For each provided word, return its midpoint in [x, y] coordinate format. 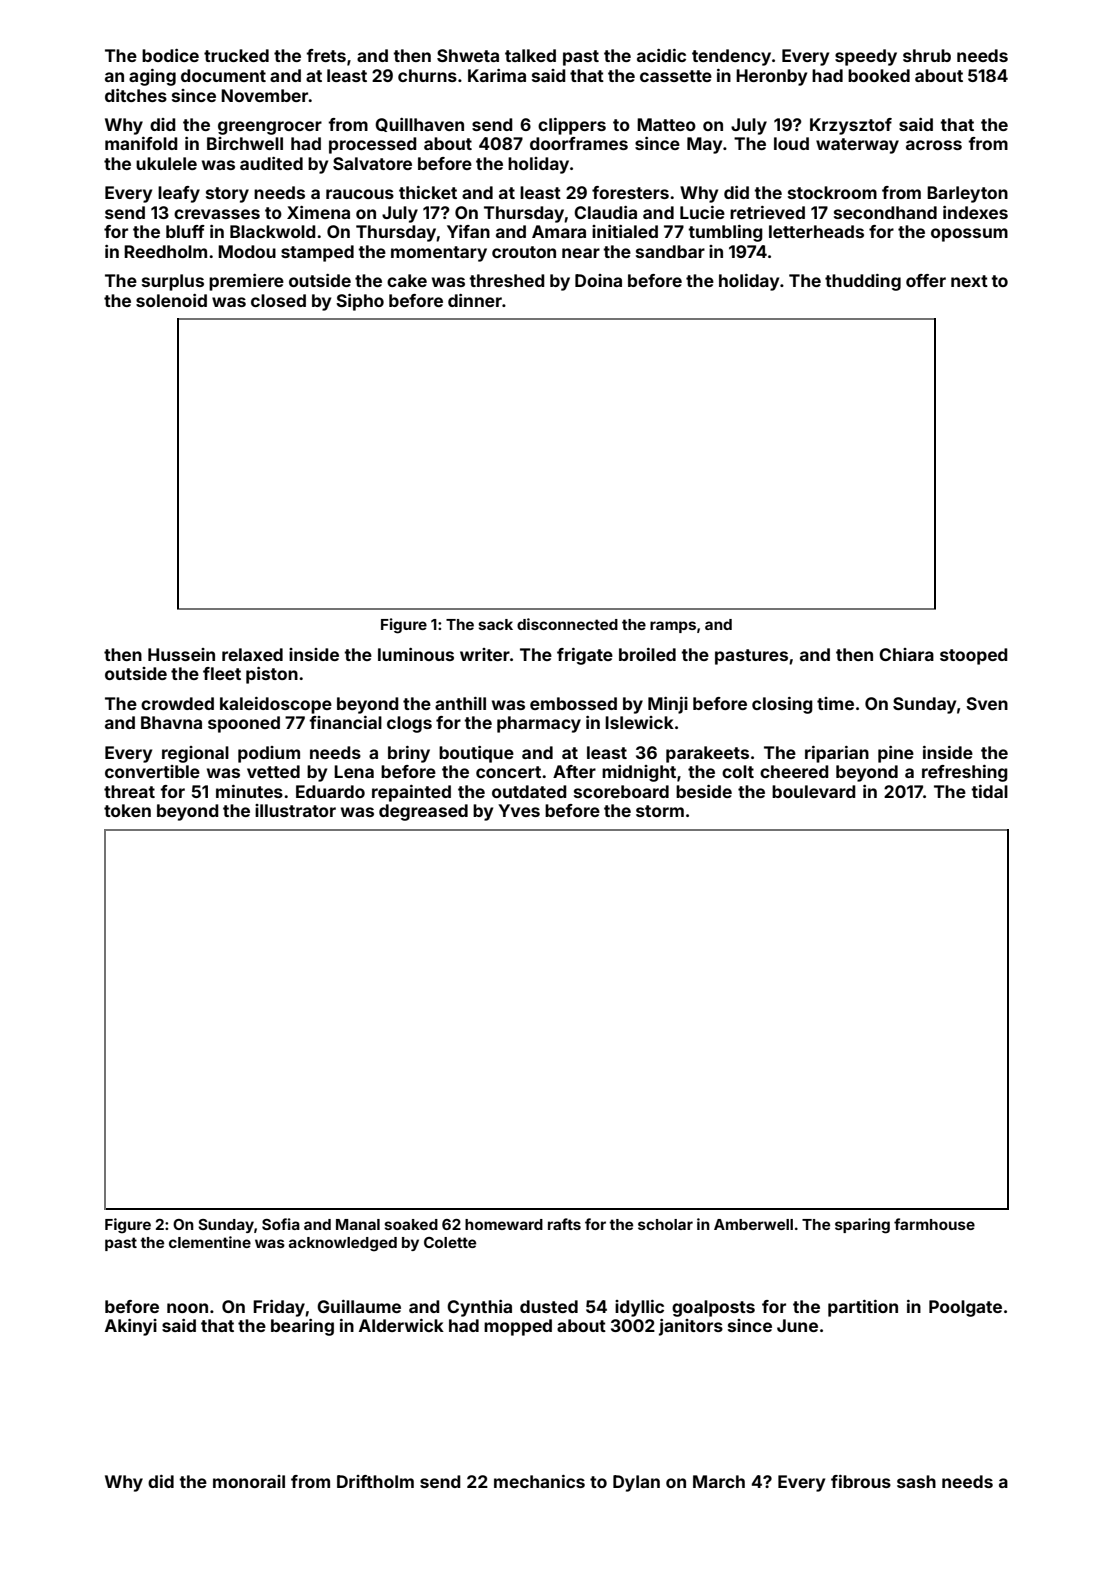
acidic [661, 55]
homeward [504, 1224]
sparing [862, 1226]
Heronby [771, 77]
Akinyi [131, 1327]
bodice [170, 55]
